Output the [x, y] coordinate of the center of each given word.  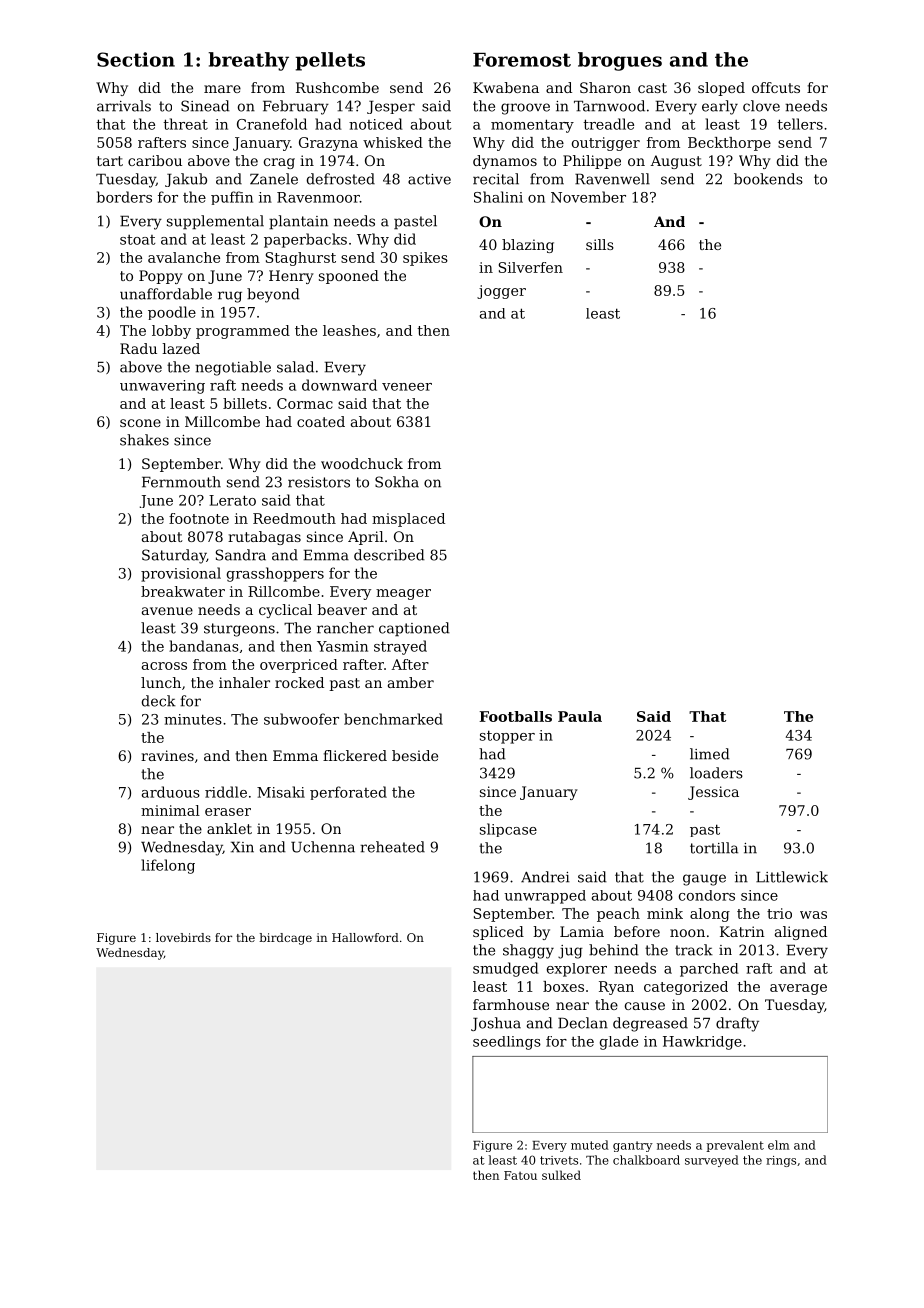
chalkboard [646, 1160]
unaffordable [166, 294]
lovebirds [183, 937]
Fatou [520, 1175]
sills [600, 244]
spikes [425, 259]
